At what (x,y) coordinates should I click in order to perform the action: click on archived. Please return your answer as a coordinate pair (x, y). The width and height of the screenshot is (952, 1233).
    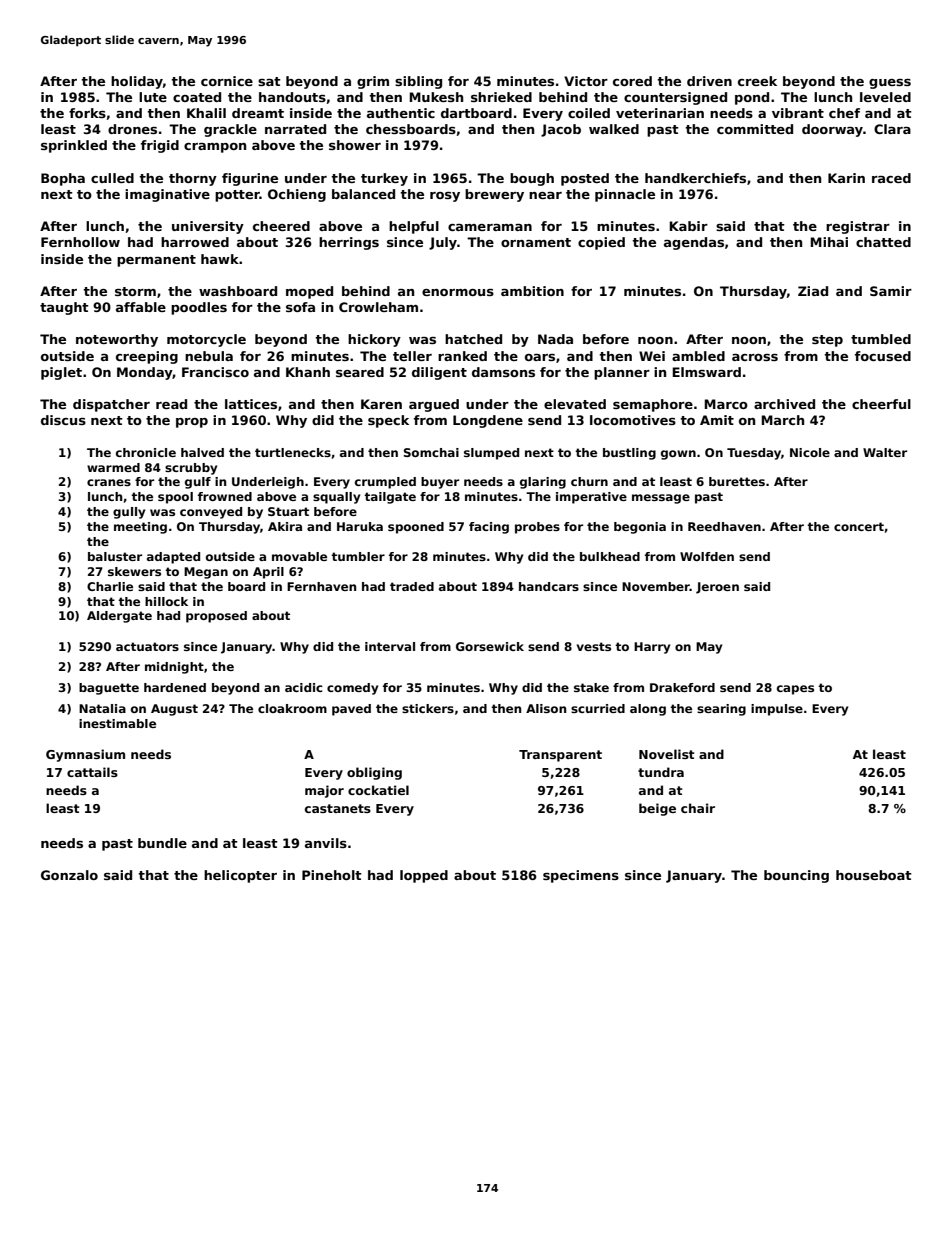
    Looking at the image, I should click on (784, 404).
